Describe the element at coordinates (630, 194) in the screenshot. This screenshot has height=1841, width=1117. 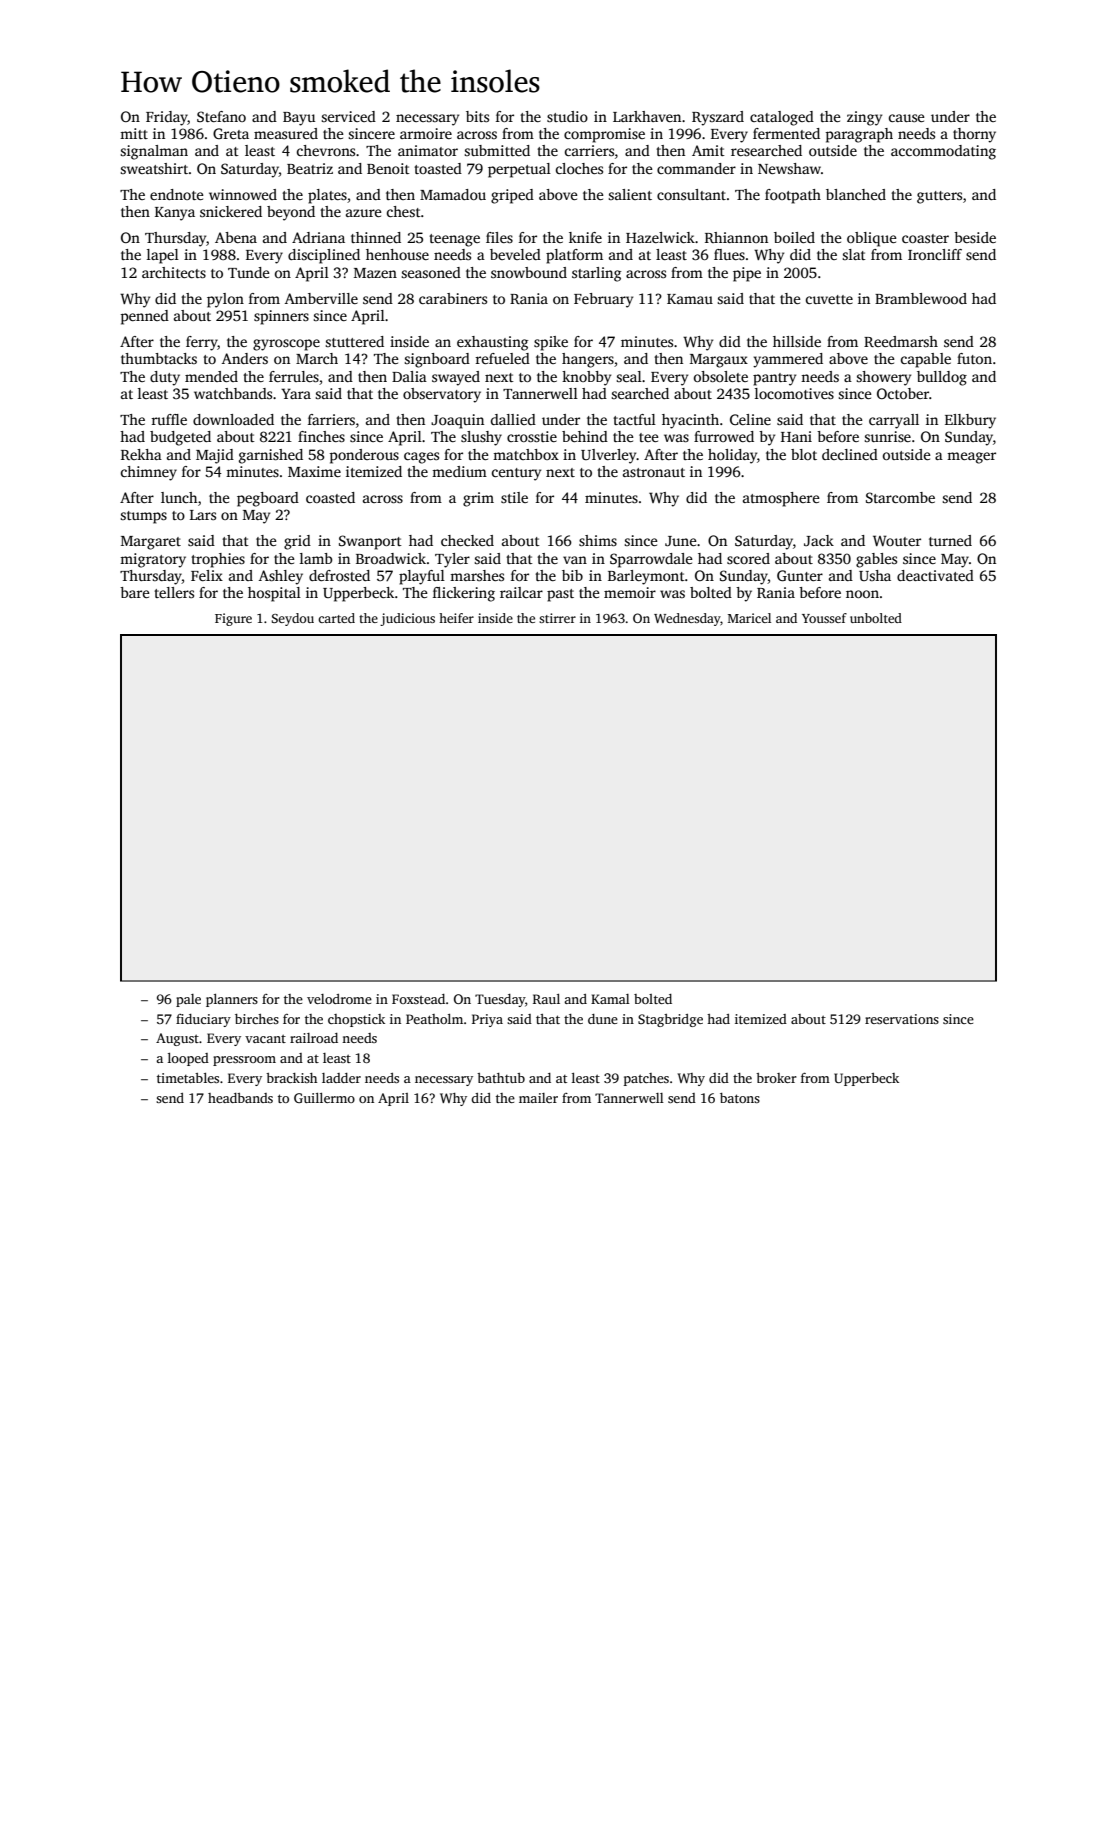
I see `salient` at that location.
